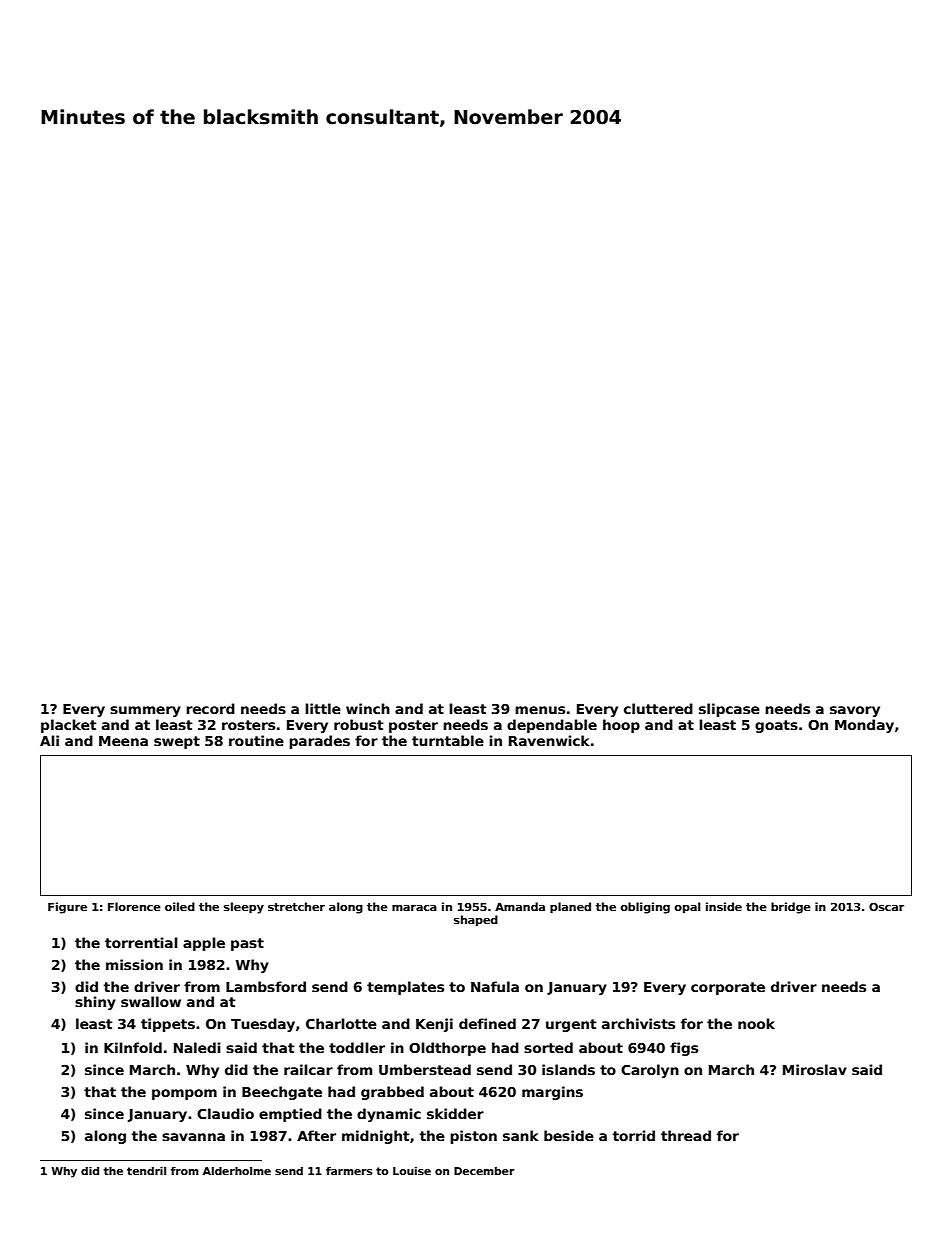  Describe the element at coordinates (886, 906) in the document. I see `Oscar` at that location.
